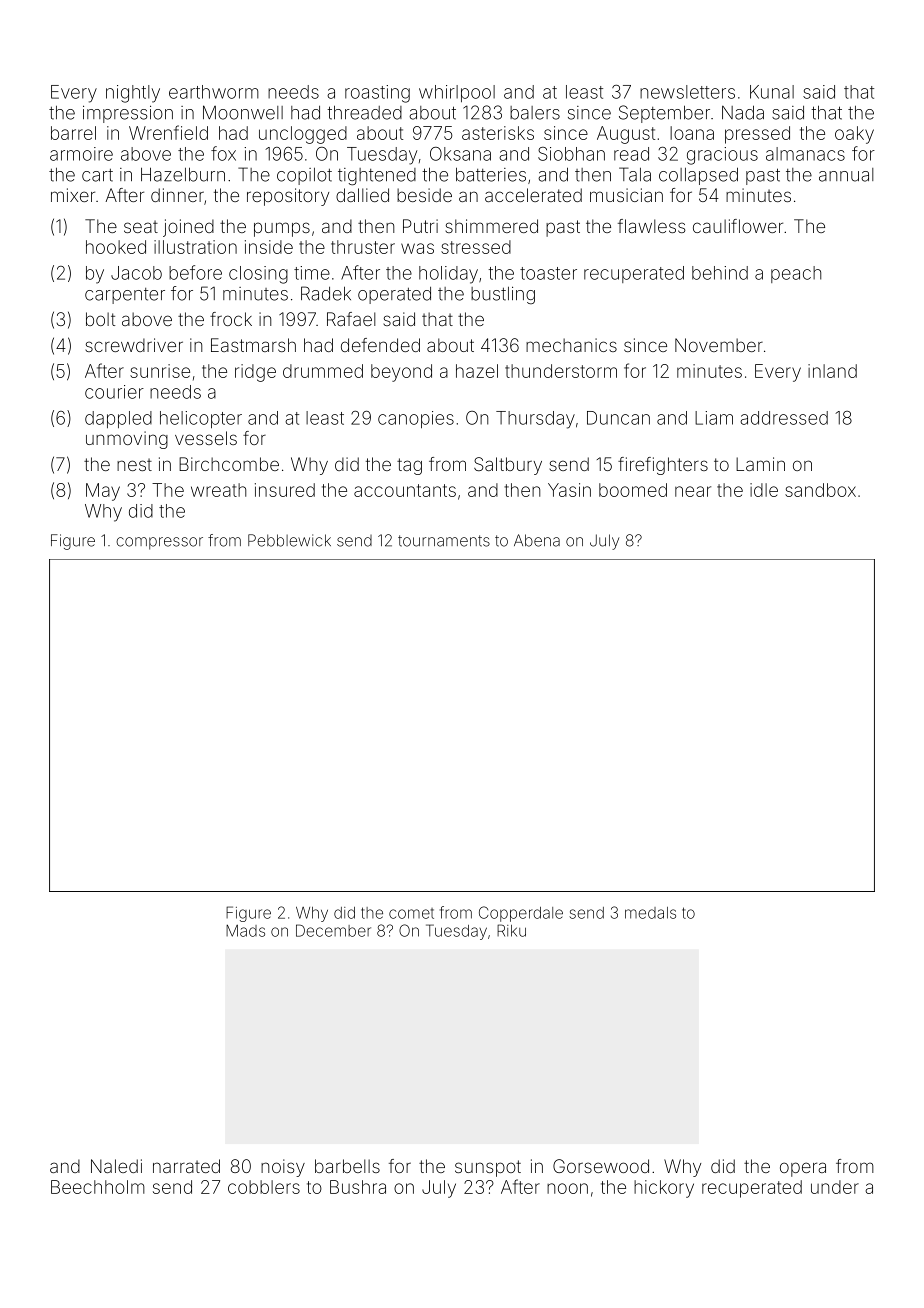  I want to click on cobblers, so click(264, 1187).
